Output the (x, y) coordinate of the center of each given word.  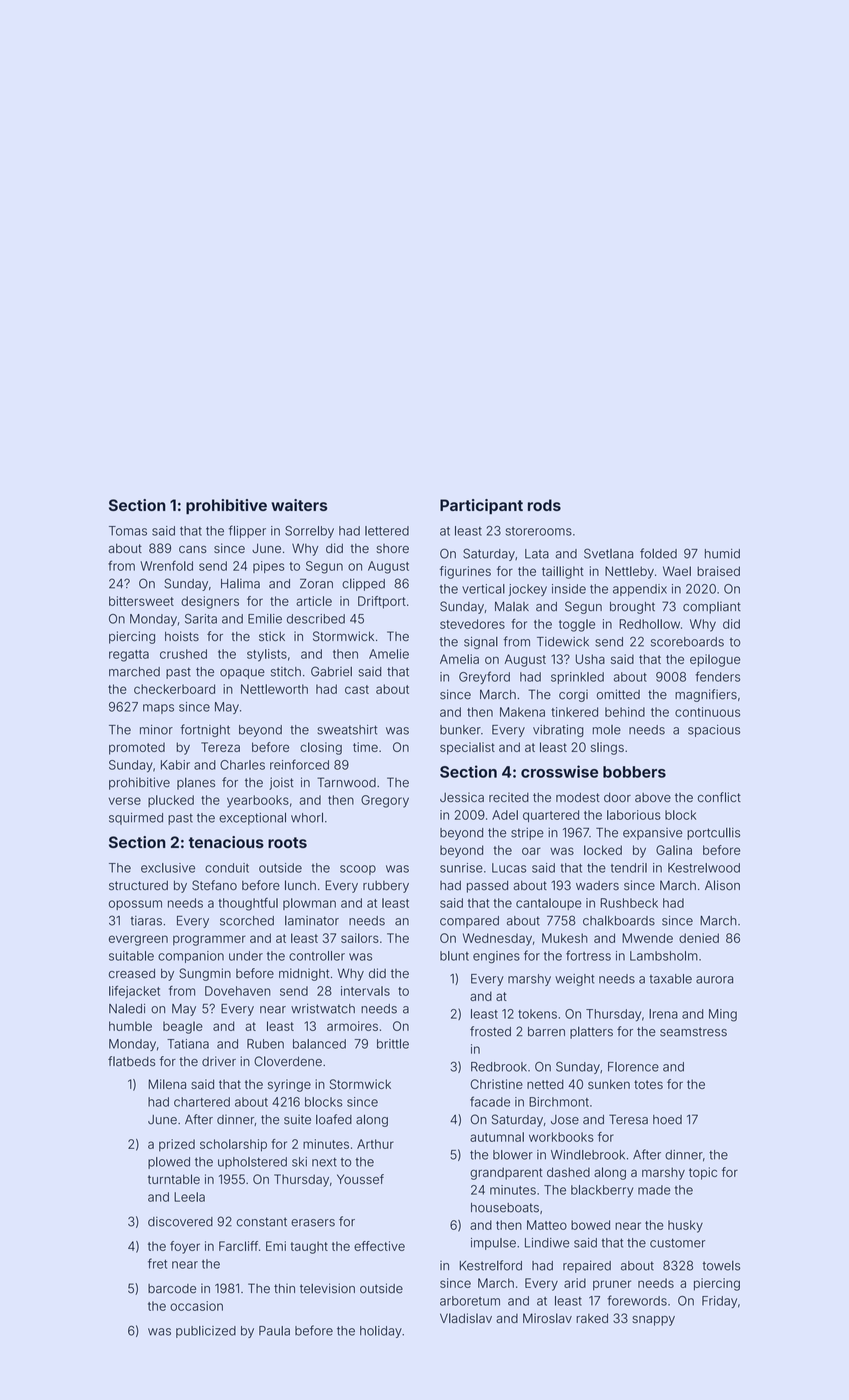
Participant (481, 506)
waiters (299, 505)
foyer (185, 1247)
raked (592, 1318)
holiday (381, 1332)
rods (544, 505)
